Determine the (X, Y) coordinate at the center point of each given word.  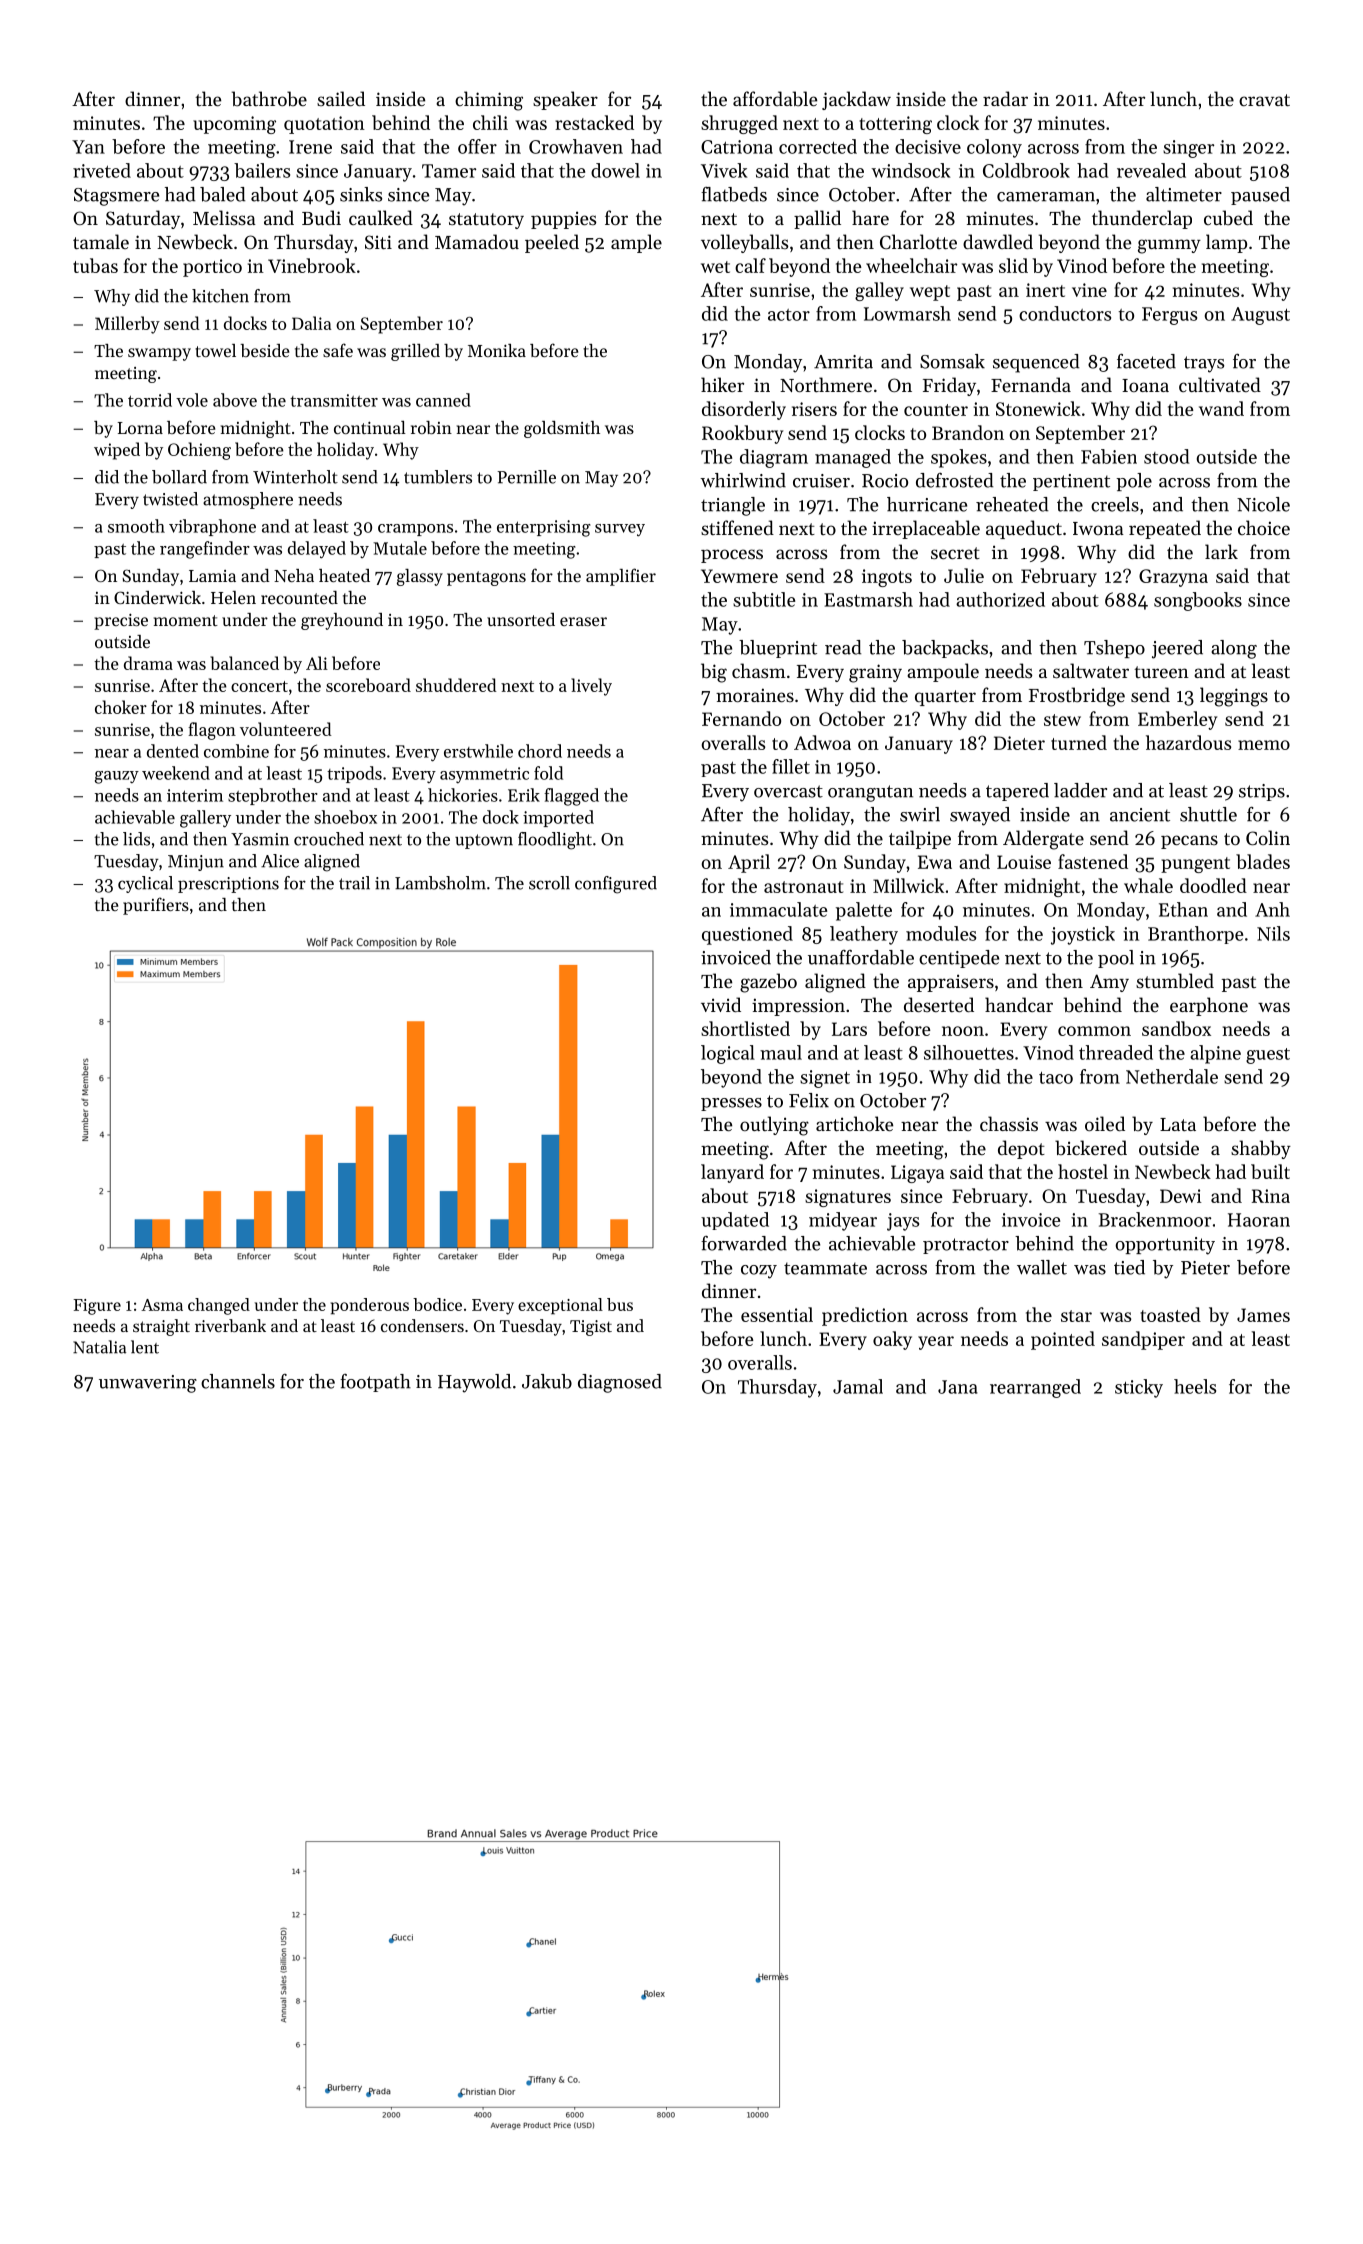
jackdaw (856, 100)
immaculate (778, 909)
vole (192, 400)
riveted (102, 170)
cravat (1264, 100)
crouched (329, 839)
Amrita (843, 362)
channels (238, 1381)
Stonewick (1038, 408)
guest (1268, 1056)
